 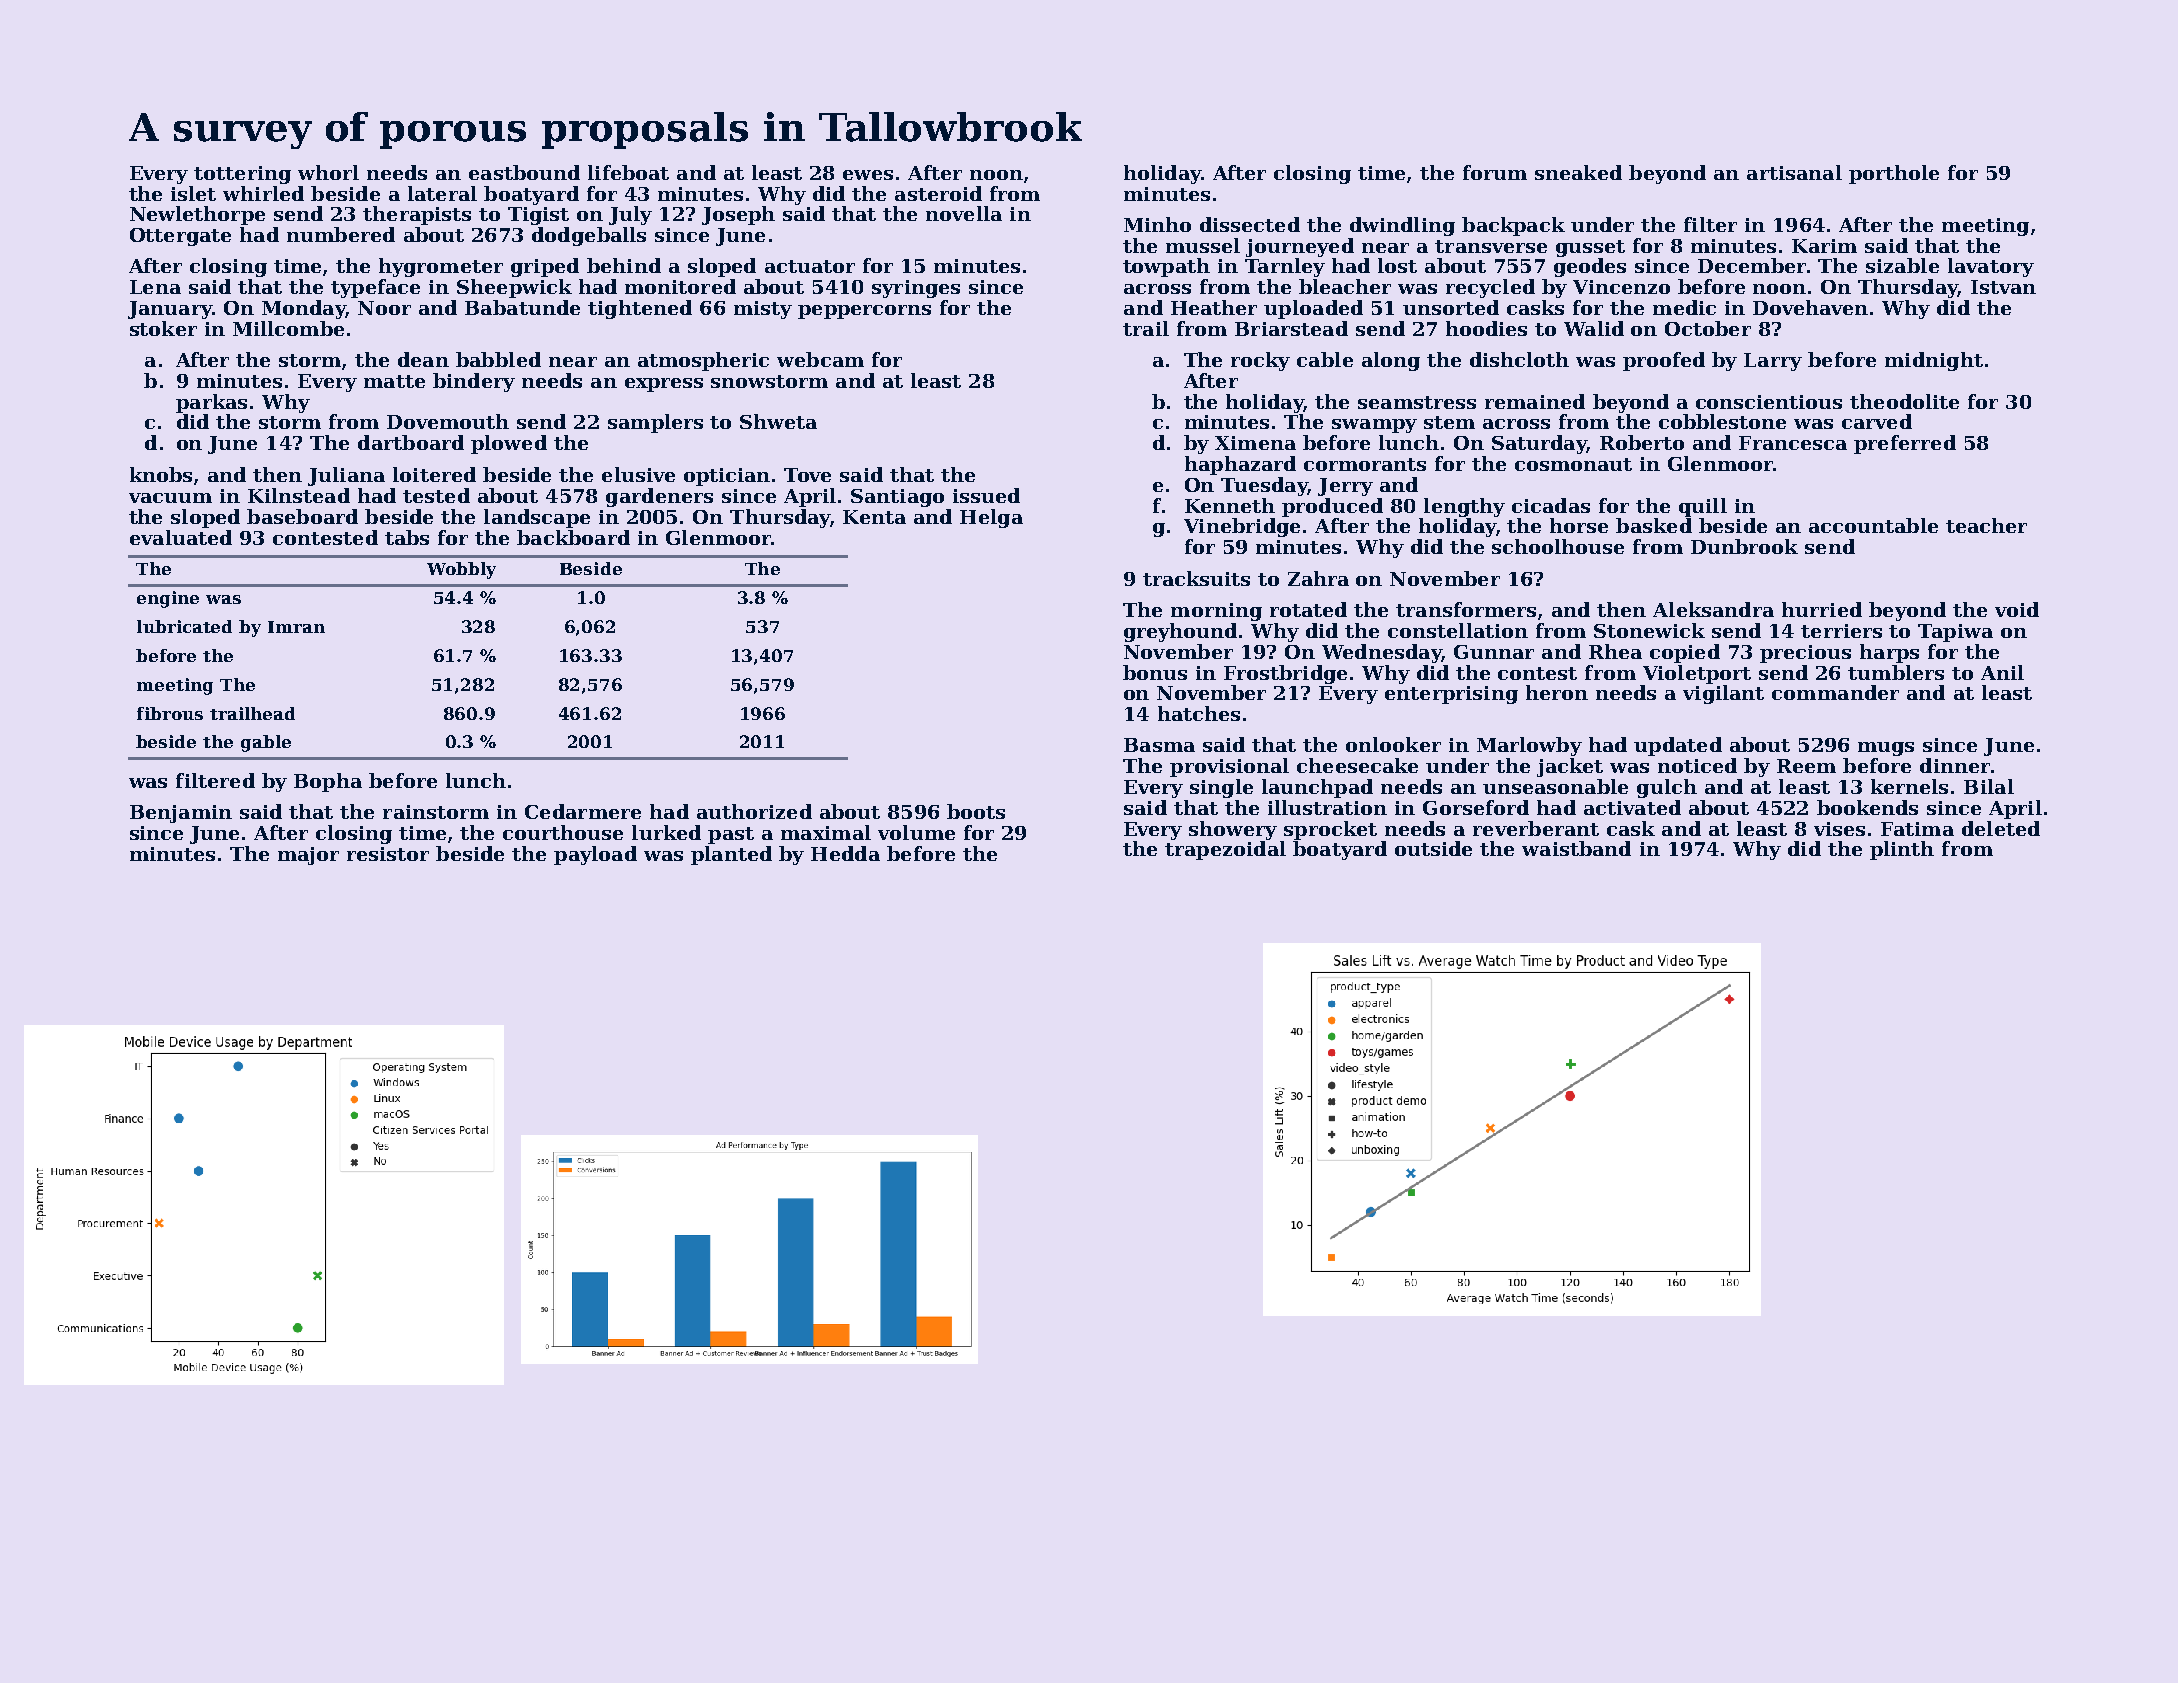 What do you see at coordinates (1769, 402) in the screenshot?
I see `conscientious` at bounding box center [1769, 402].
